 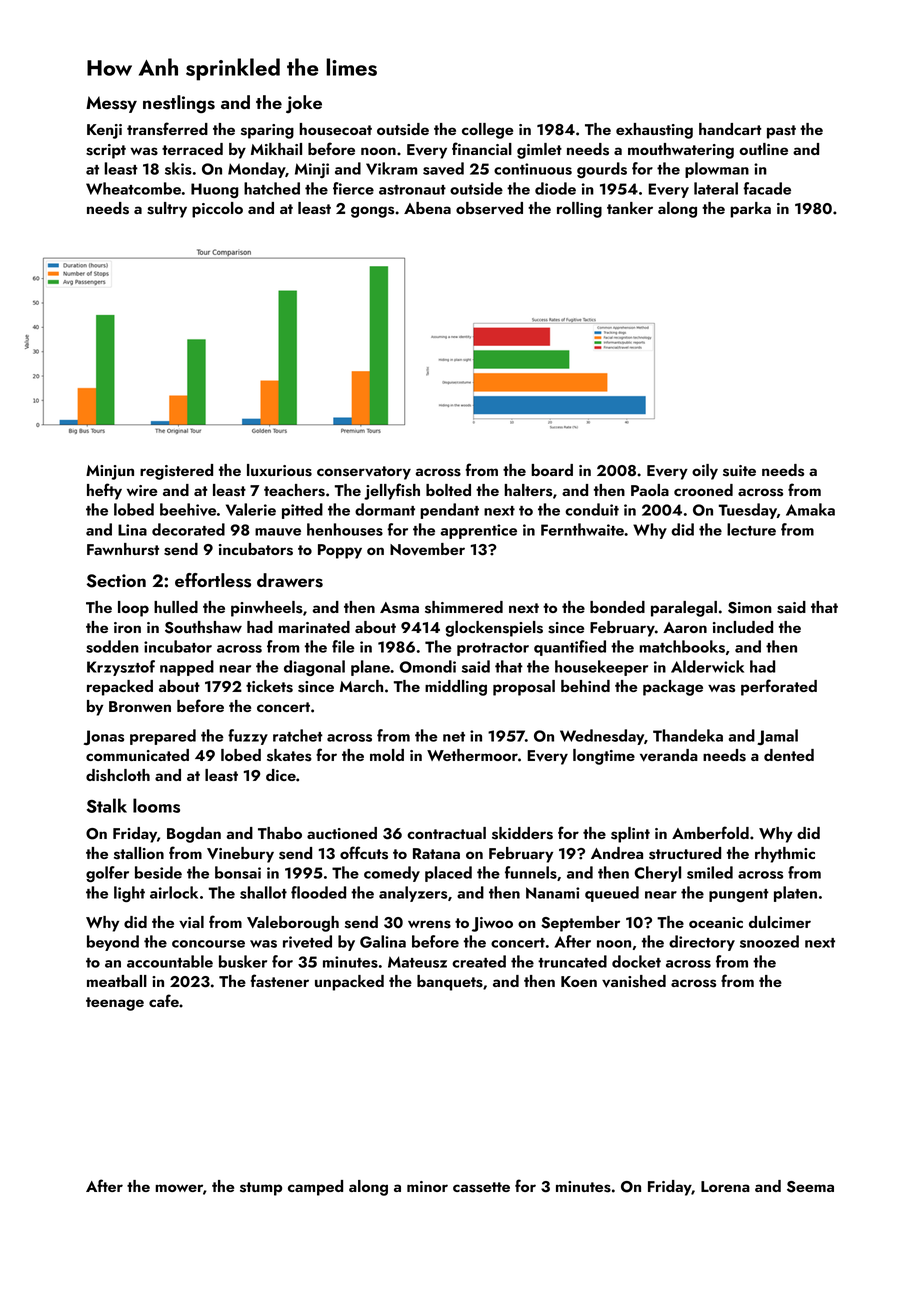 What do you see at coordinates (111, 104) in the screenshot?
I see `Messy` at bounding box center [111, 104].
